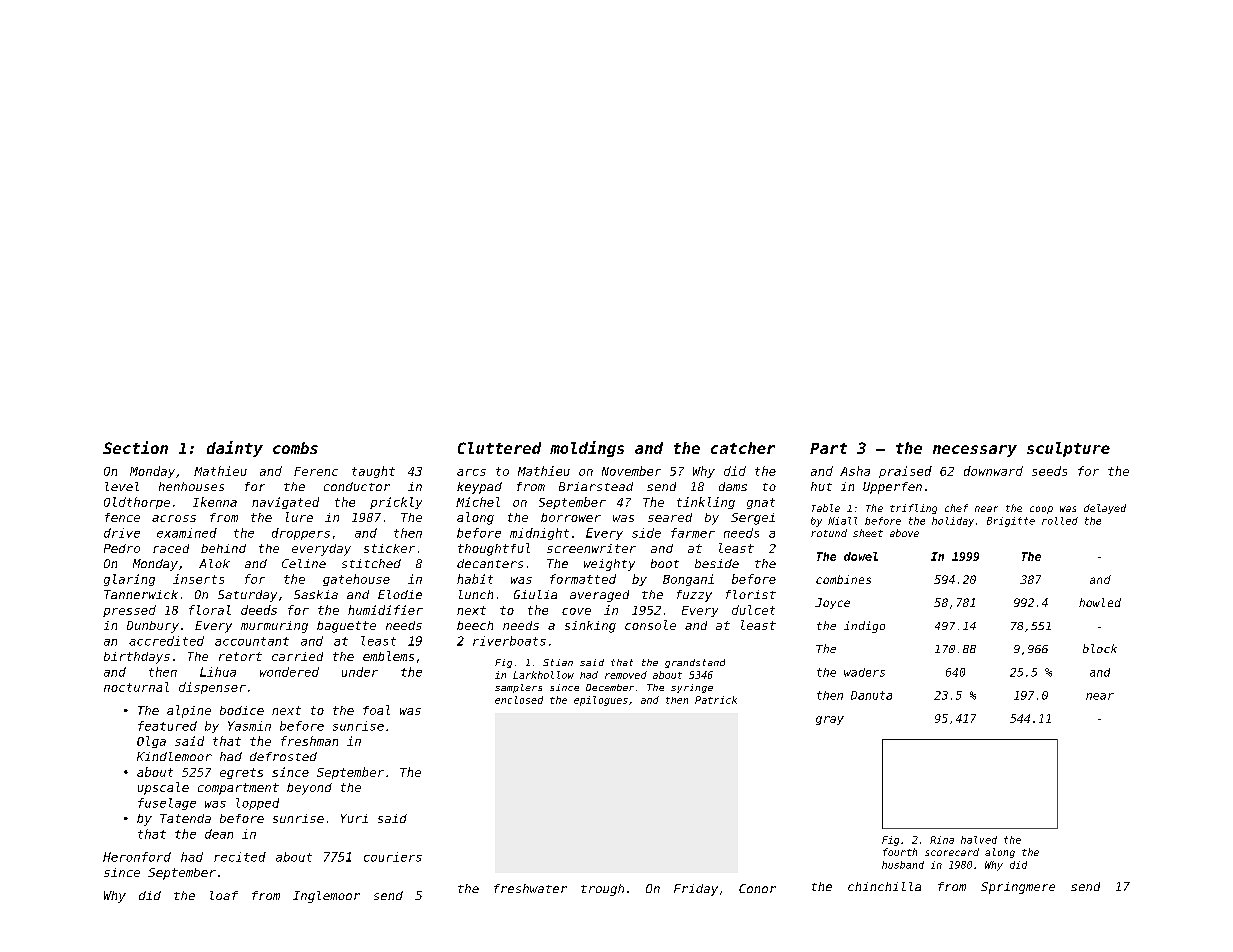 This document has height=952, width=1233. I want to click on Springmere, so click(1018, 888).
